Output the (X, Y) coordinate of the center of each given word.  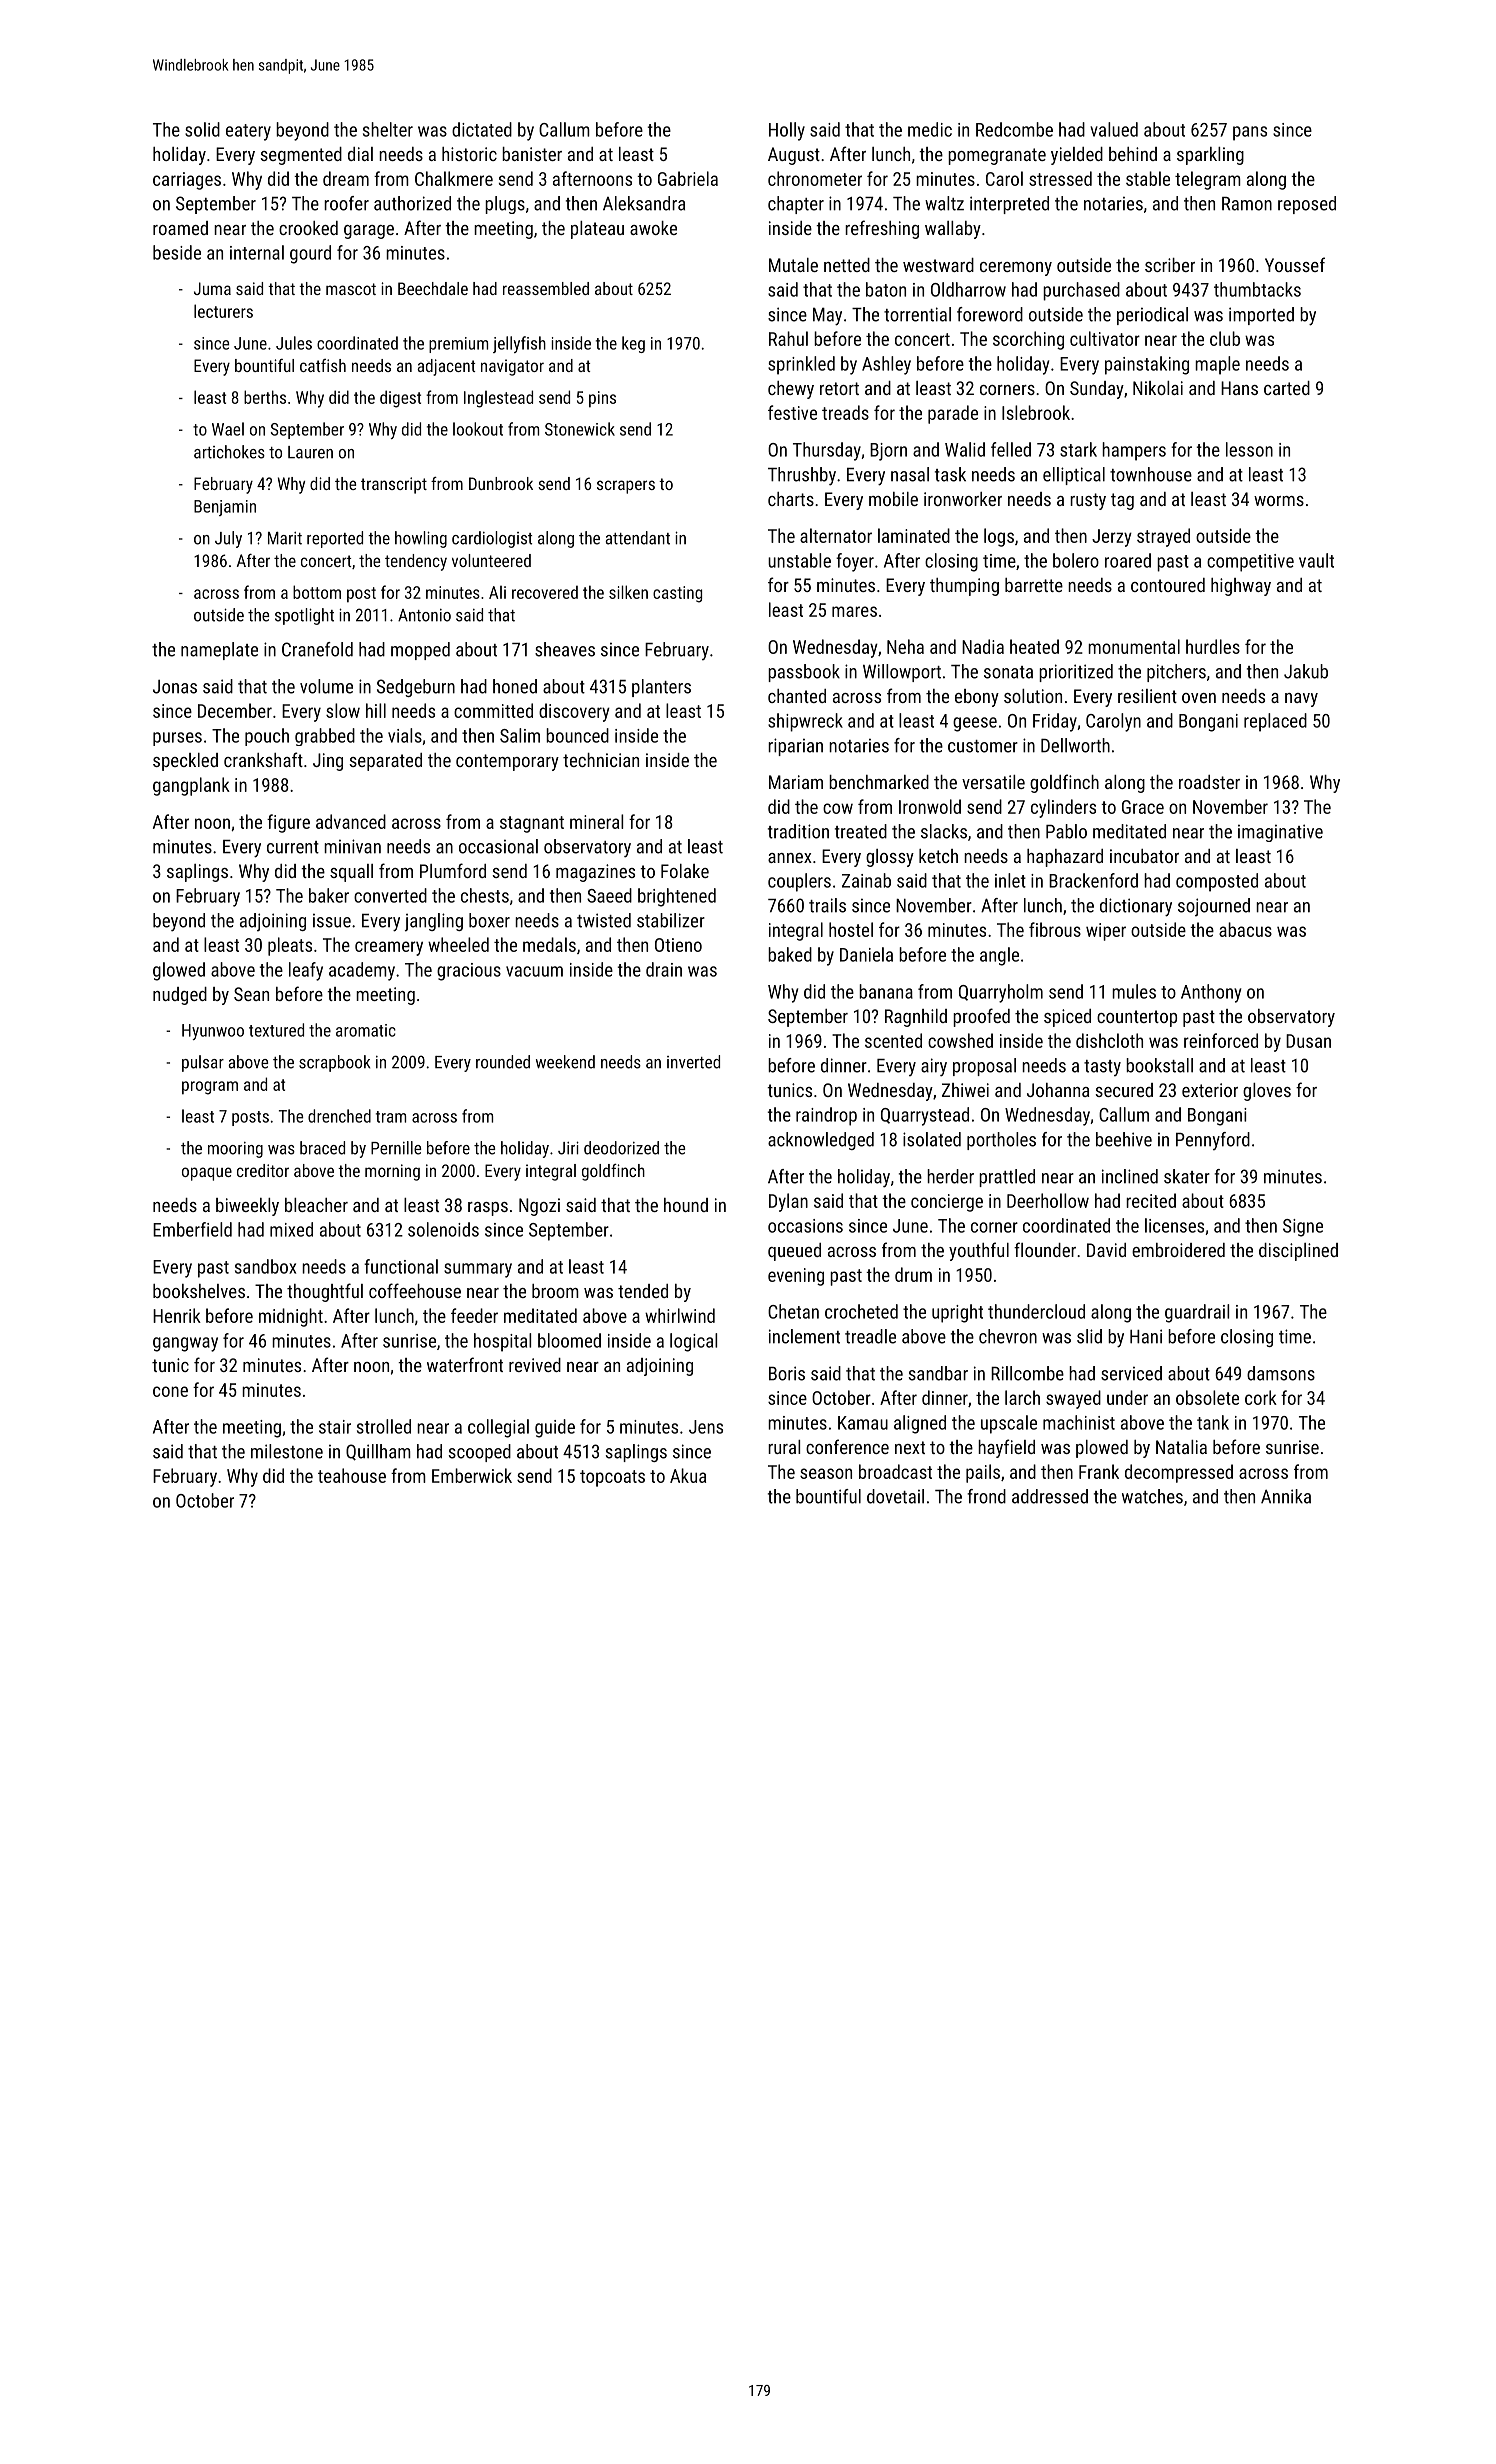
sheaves (565, 649)
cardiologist (492, 539)
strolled (384, 1426)
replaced (1275, 722)
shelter (388, 129)
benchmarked (879, 782)
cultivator (1105, 338)
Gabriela (688, 178)
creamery (389, 948)
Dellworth (1075, 745)
